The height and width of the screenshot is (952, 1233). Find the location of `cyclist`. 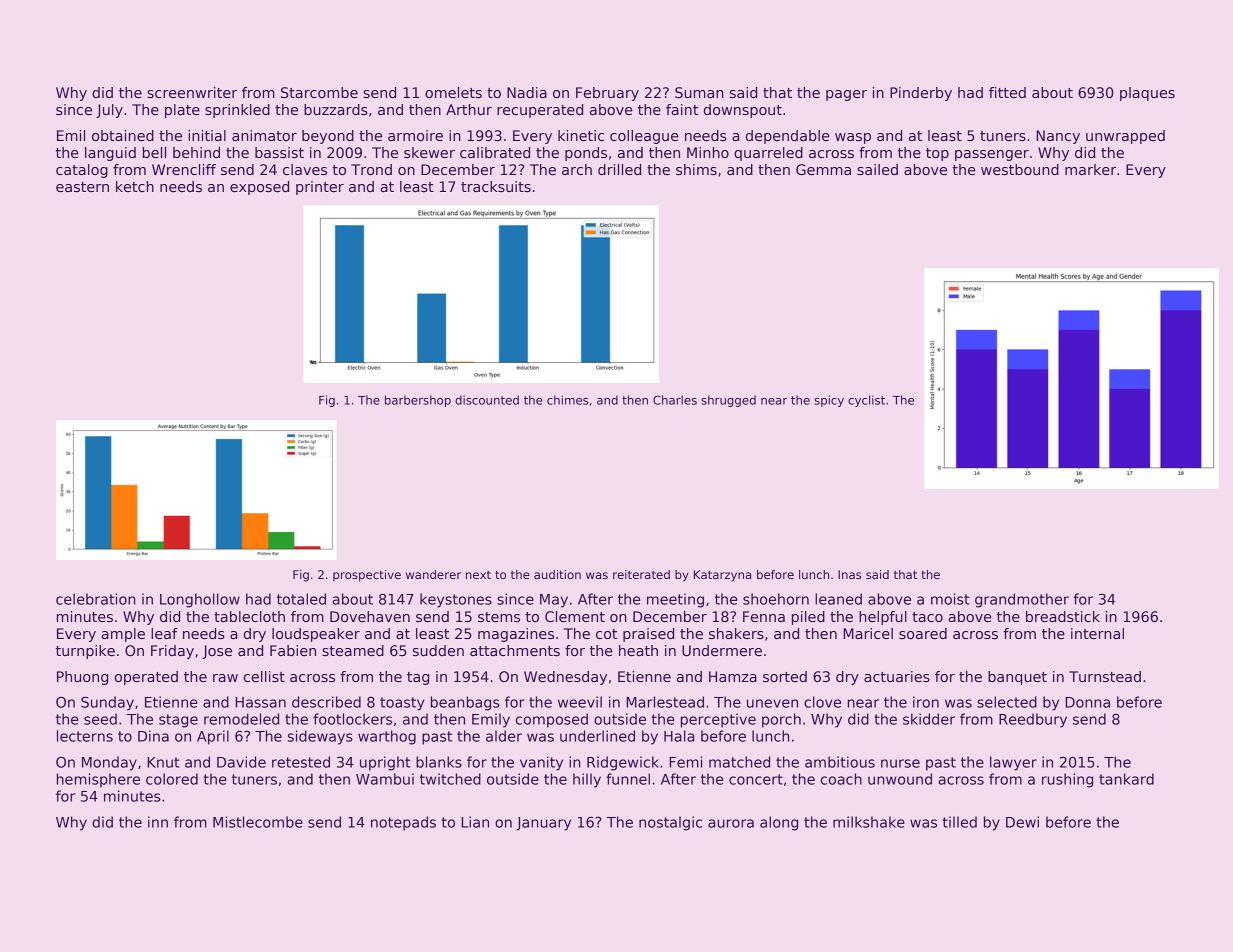

cyclist is located at coordinates (866, 401).
